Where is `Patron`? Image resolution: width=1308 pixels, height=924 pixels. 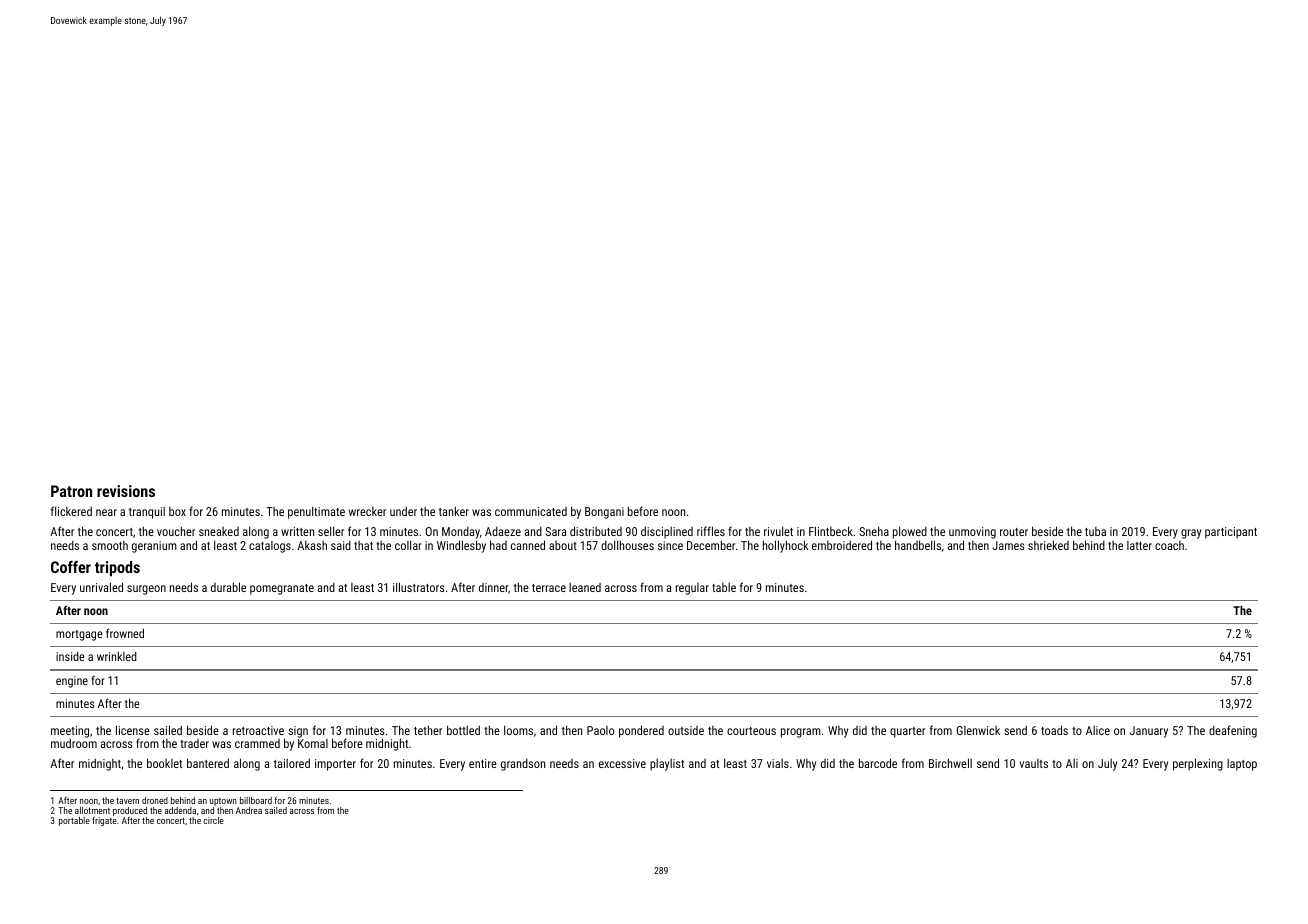
Patron is located at coordinates (71, 491).
